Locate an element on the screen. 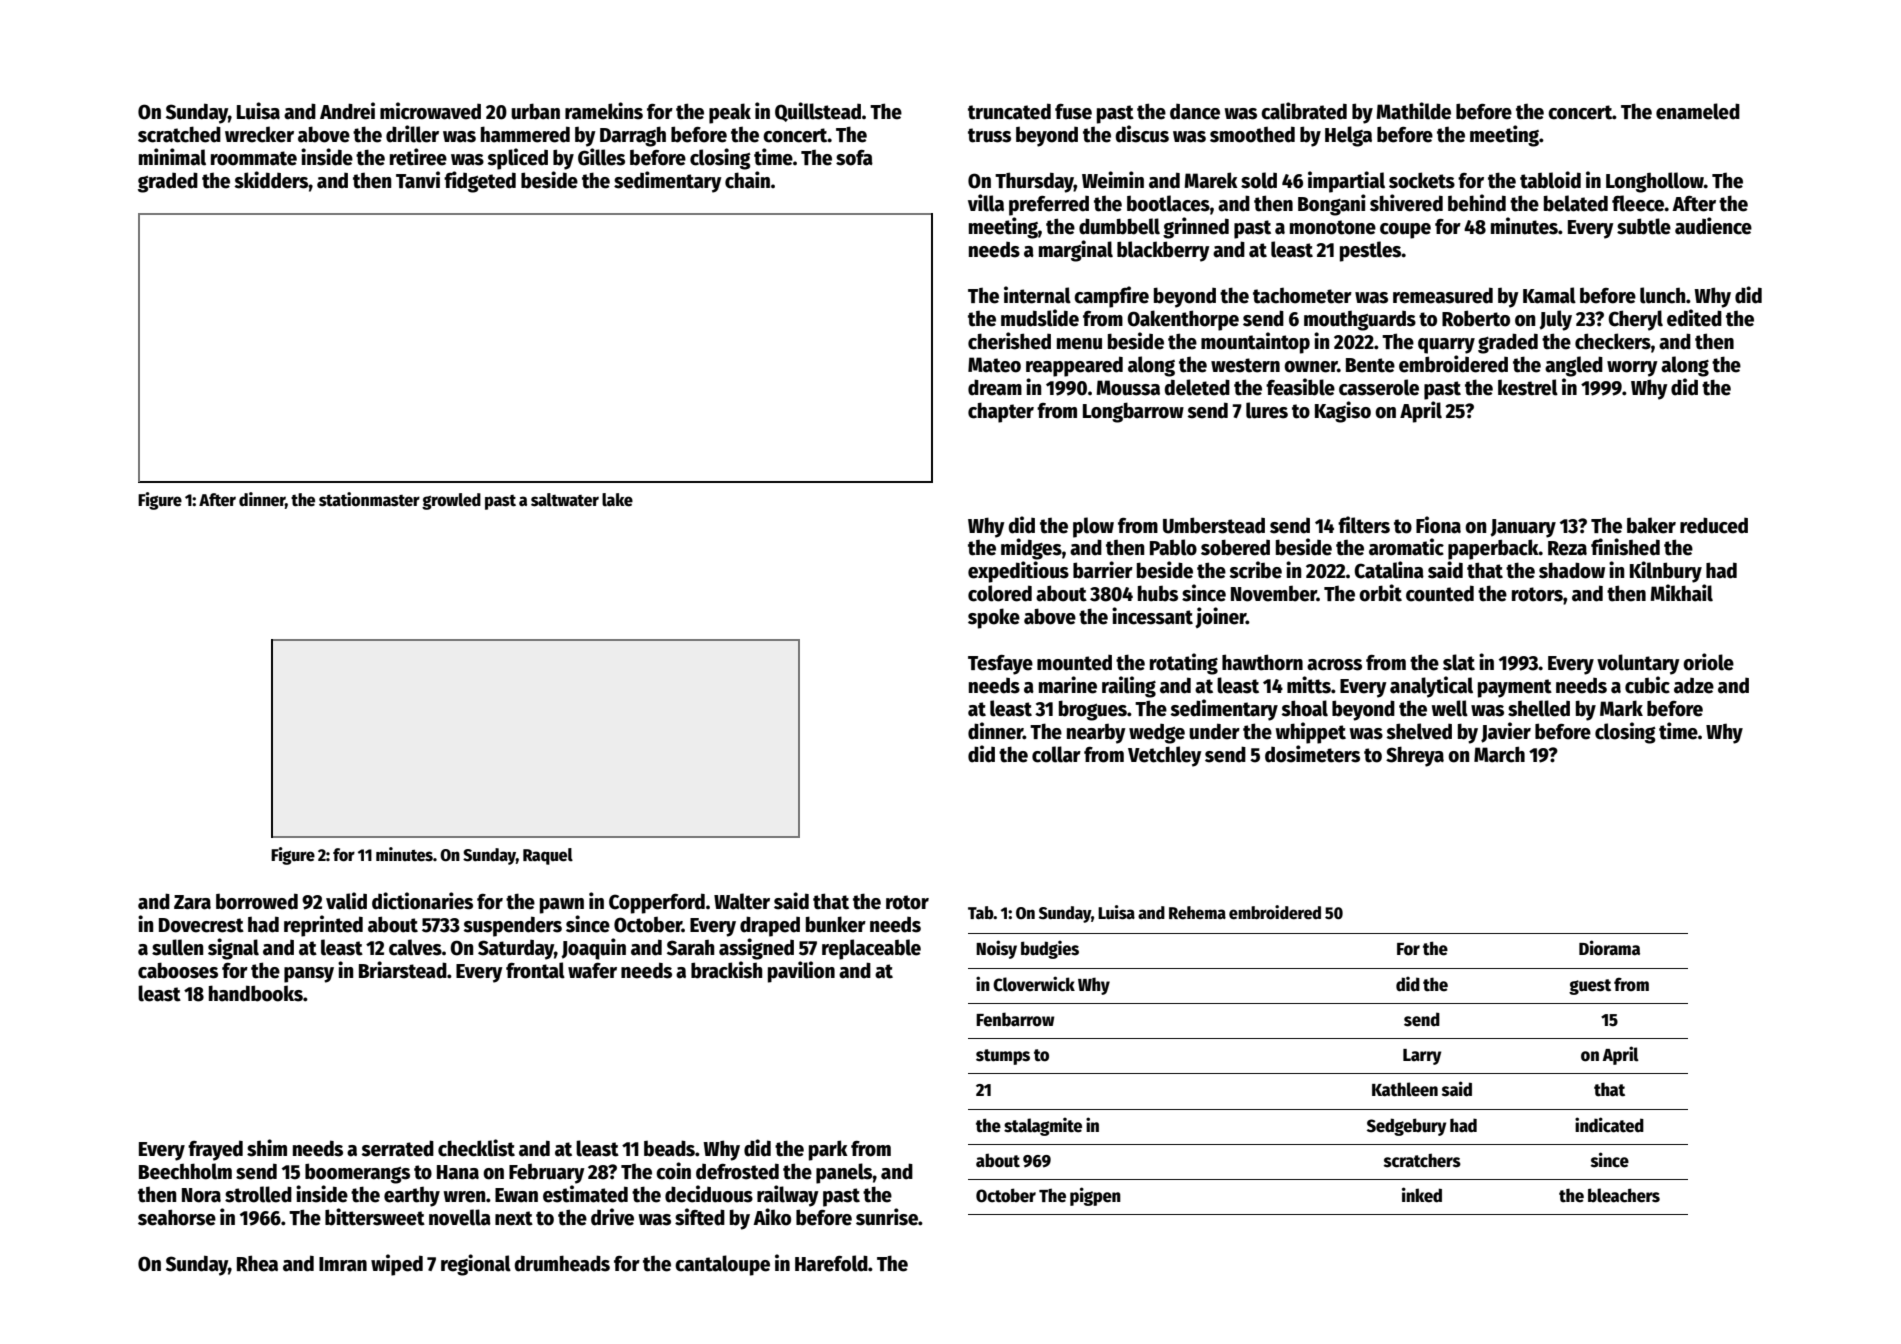  saltwater is located at coordinates (565, 500).
